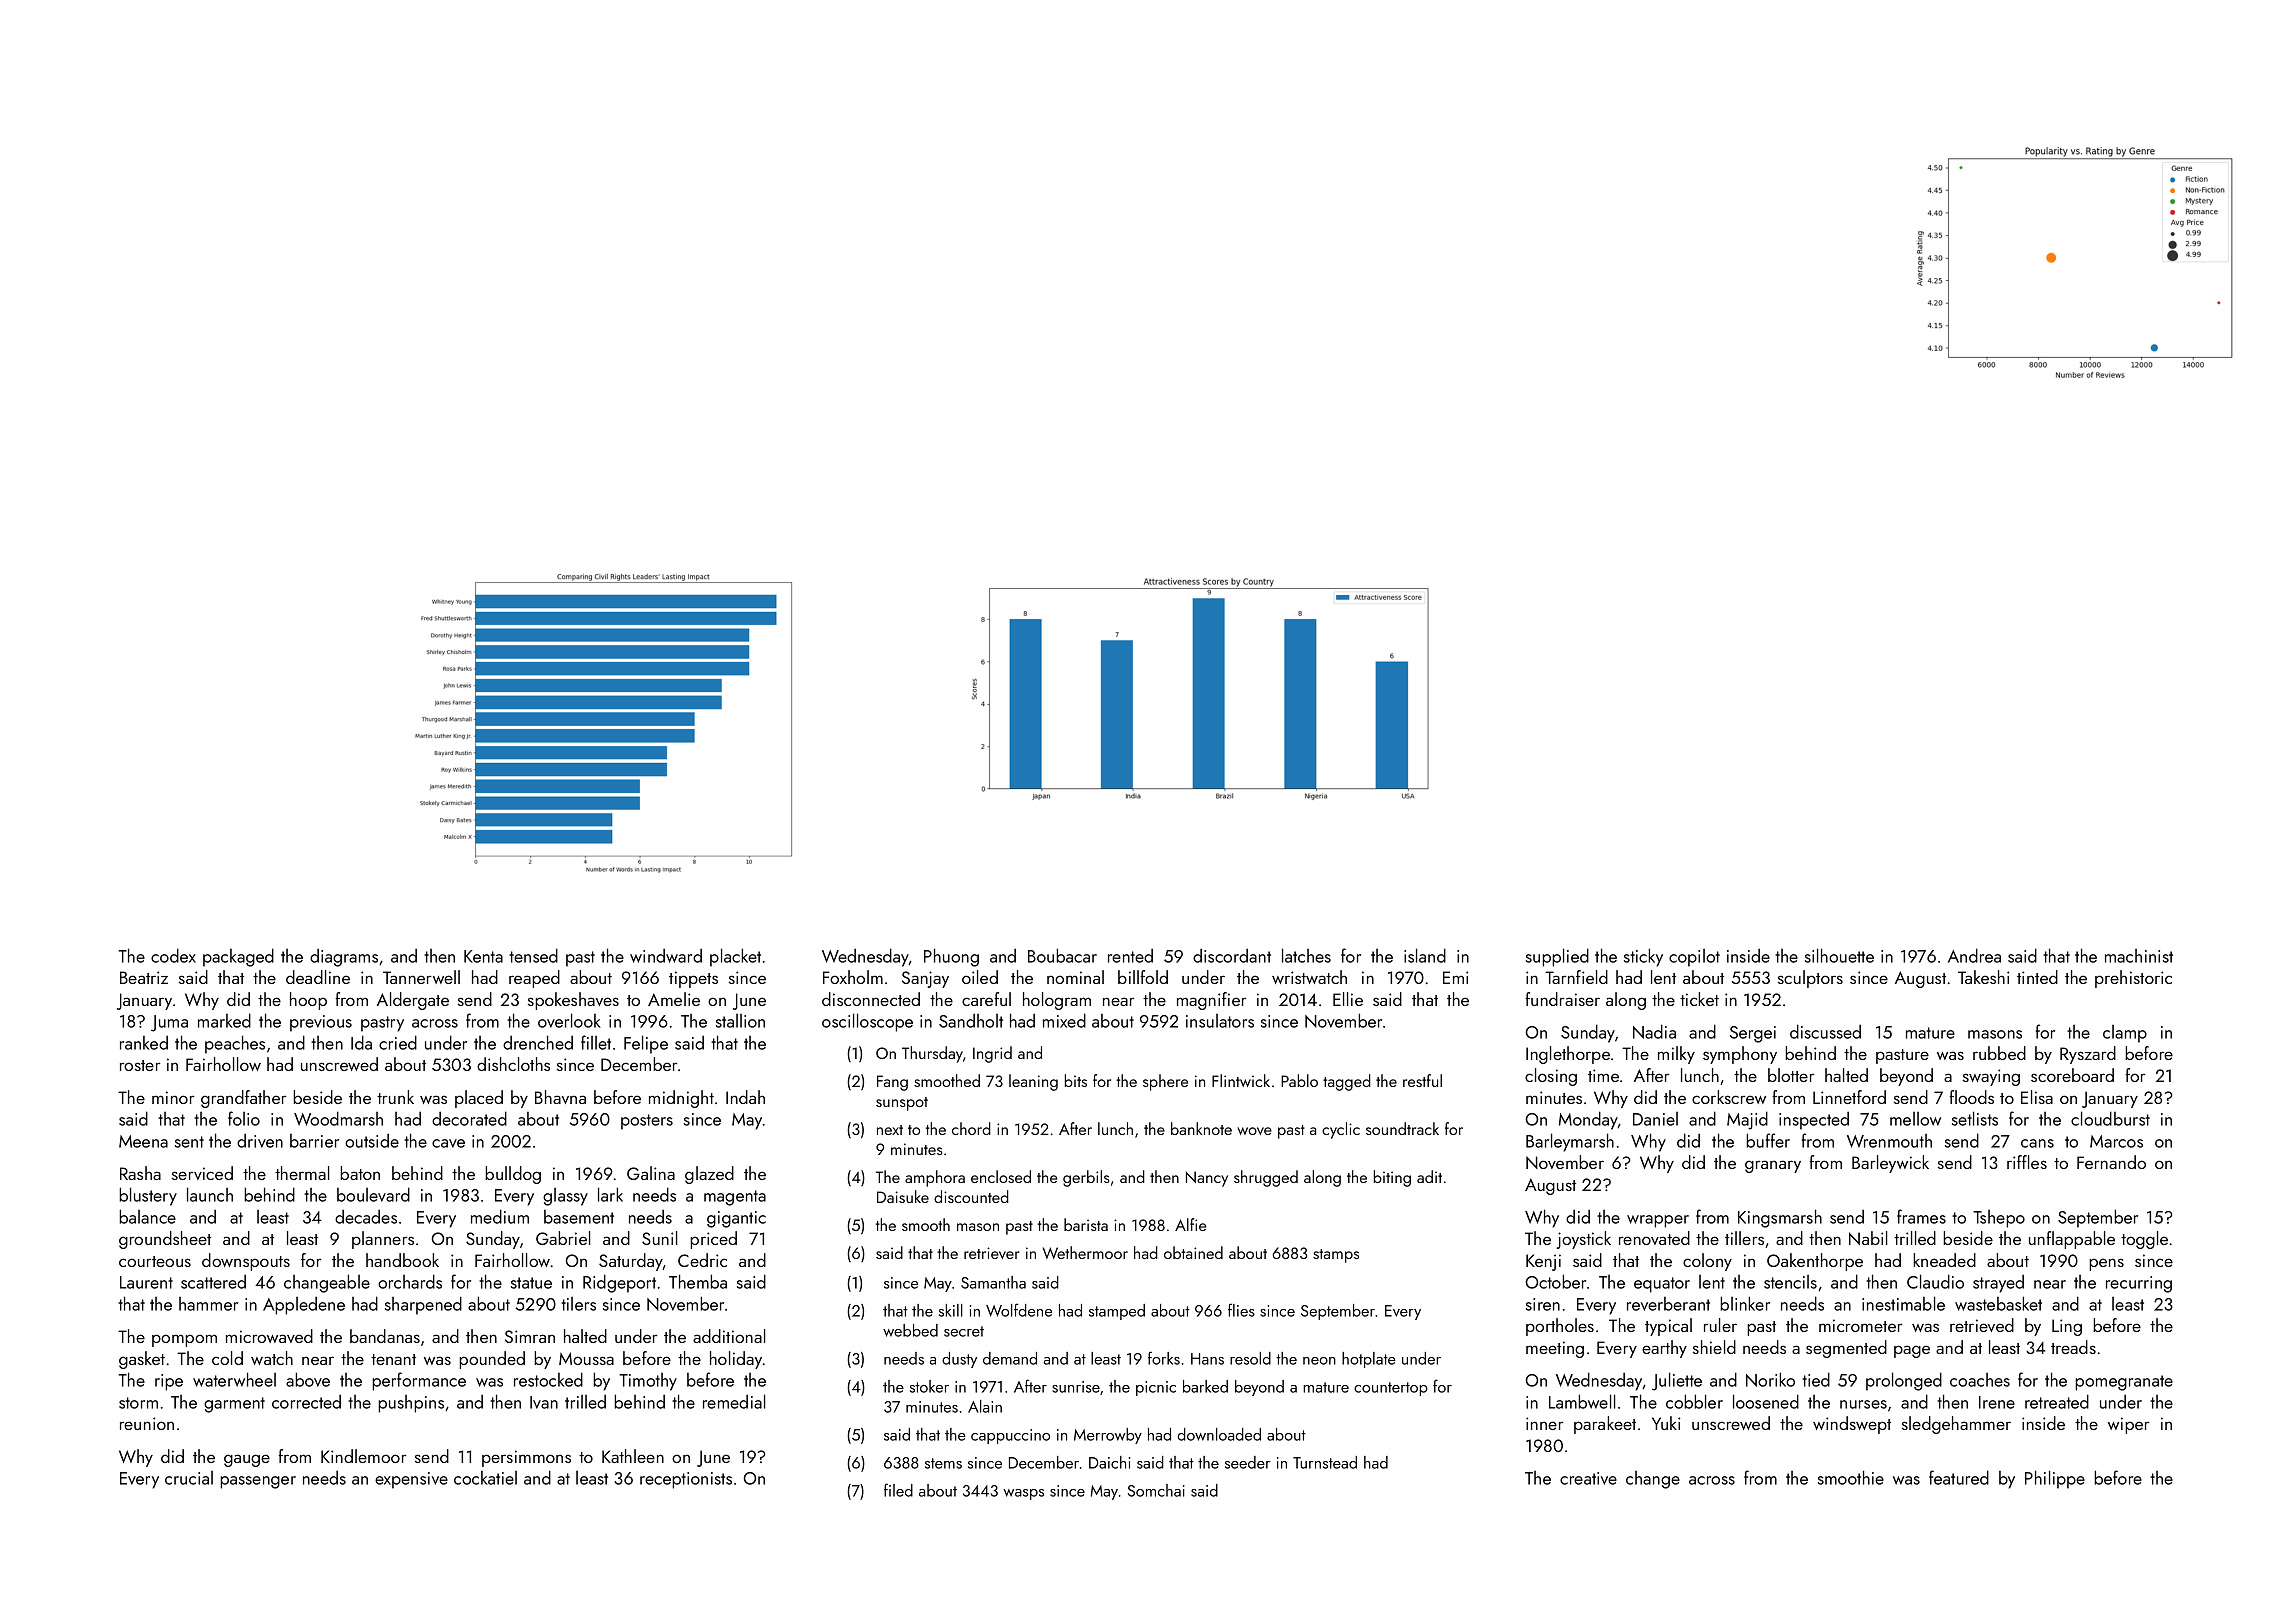  I want to click on Sunil, so click(659, 1238).
